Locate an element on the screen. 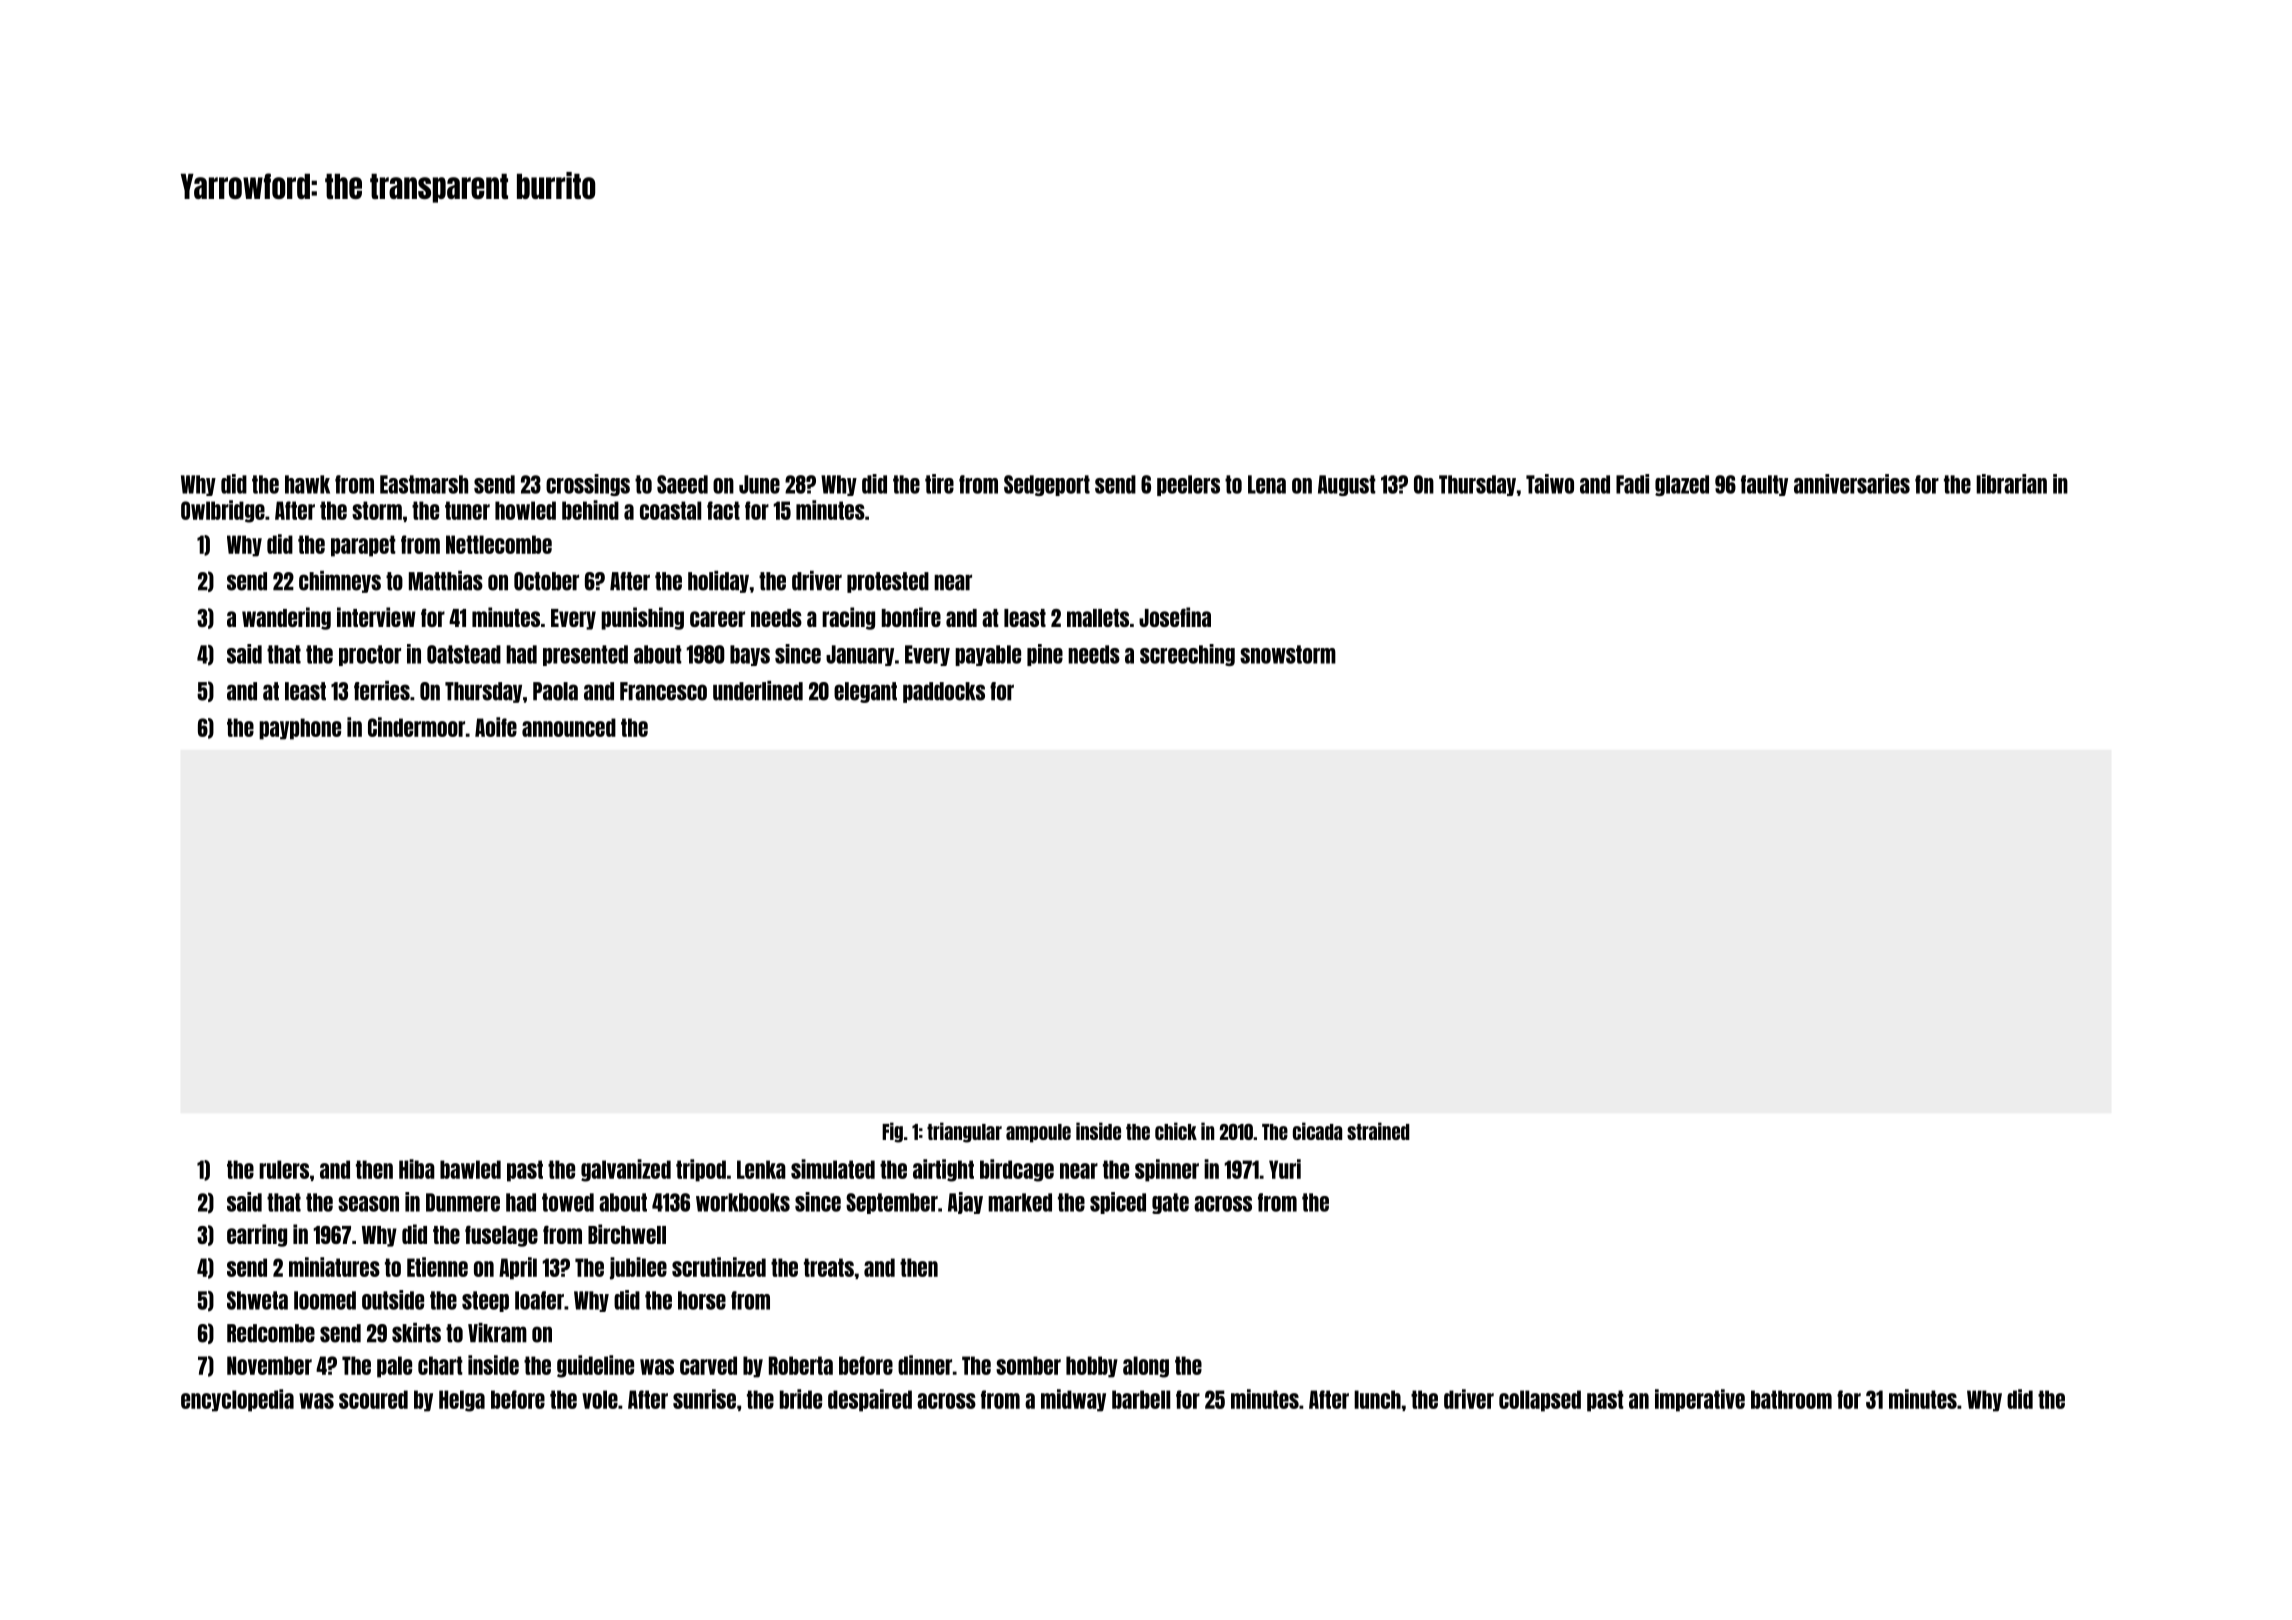 The height and width of the screenshot is (1620, 2292). strained is located at coordinates (1378, 1131).
